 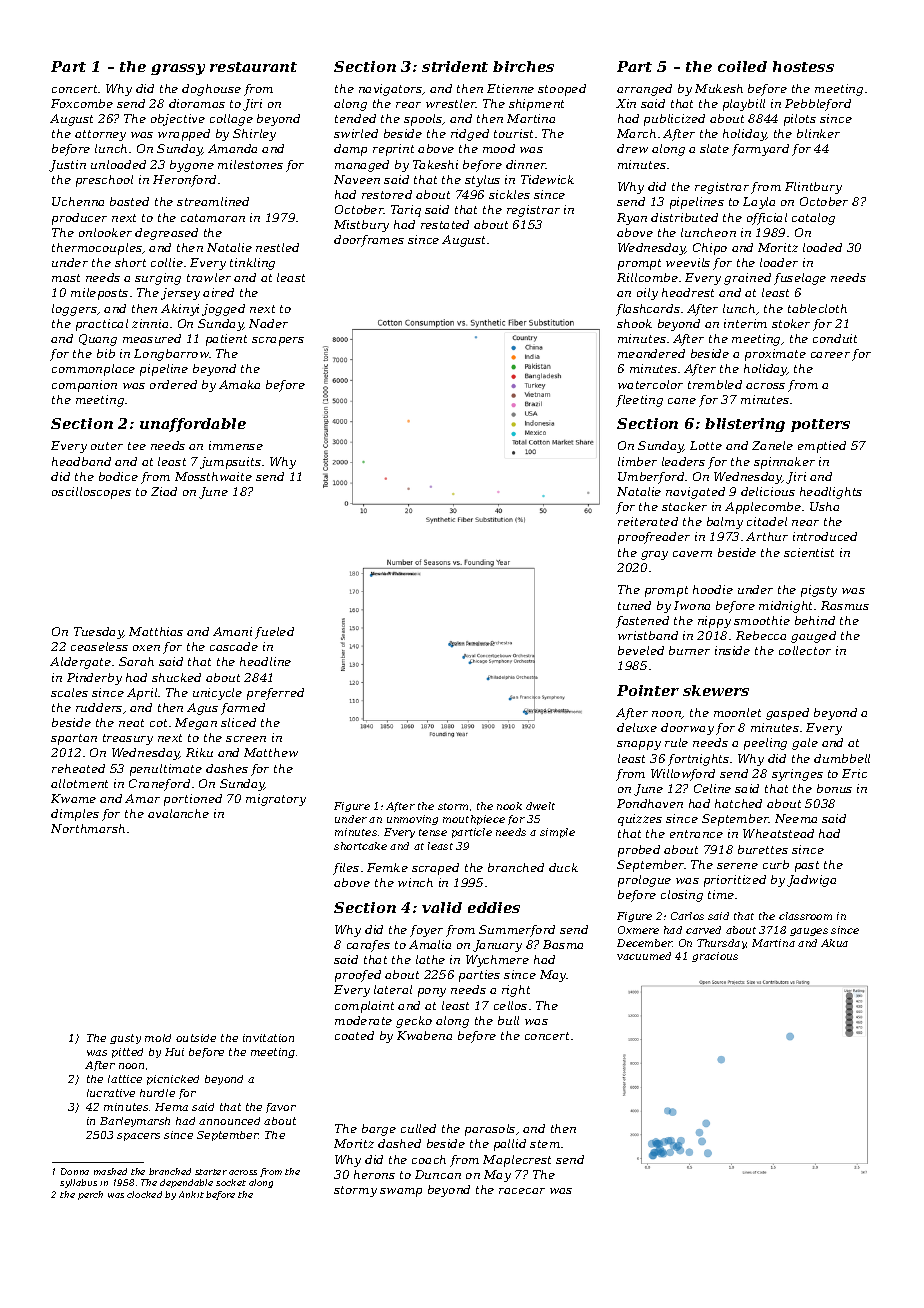 What do you see at coordinates (193, 425) in the image?
I see `unaffordable` at bounding box center [193, 425].
